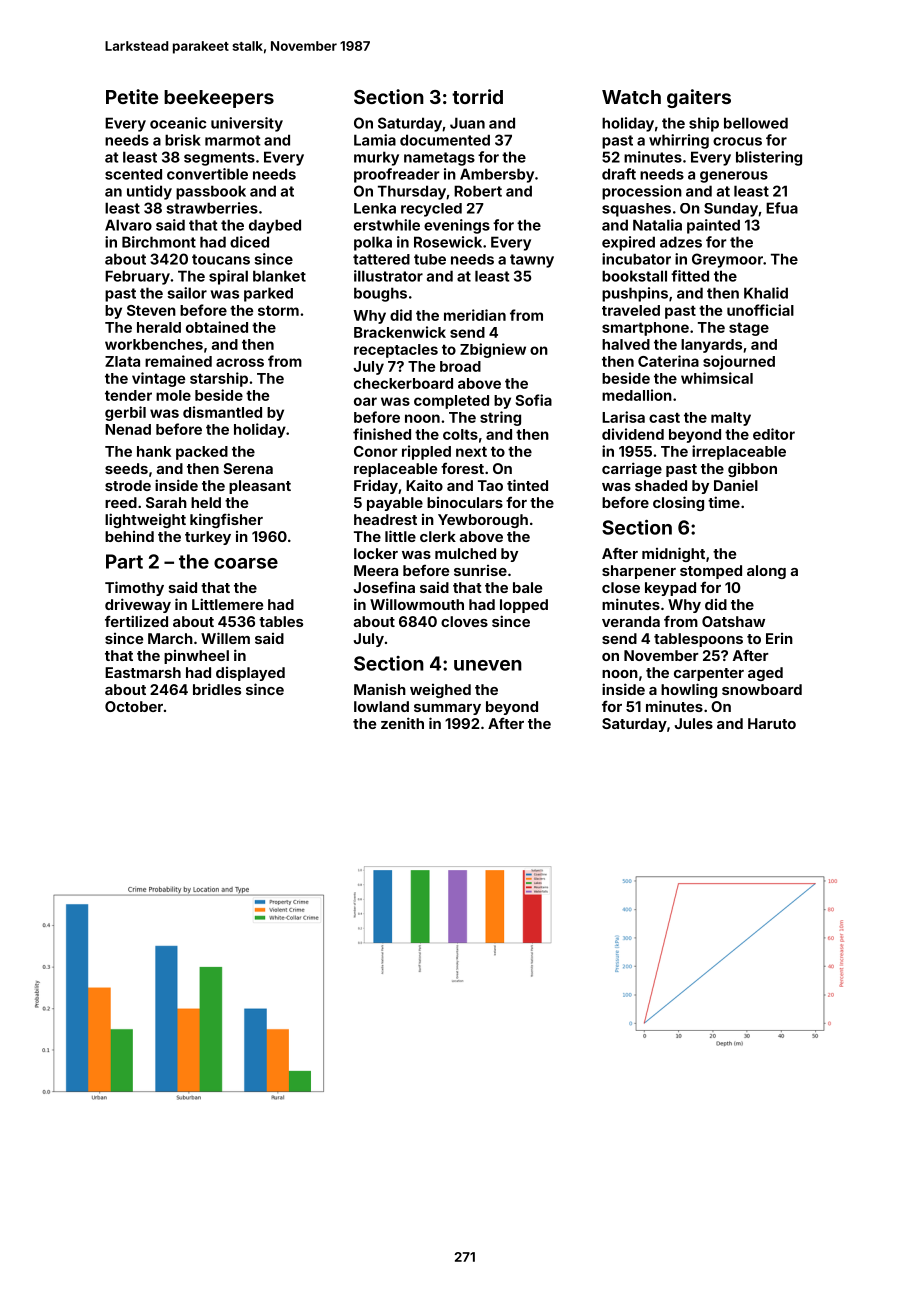 The height and width of the screenshot is (1316, 908). I want to click on zenith, so click(402, 723).
